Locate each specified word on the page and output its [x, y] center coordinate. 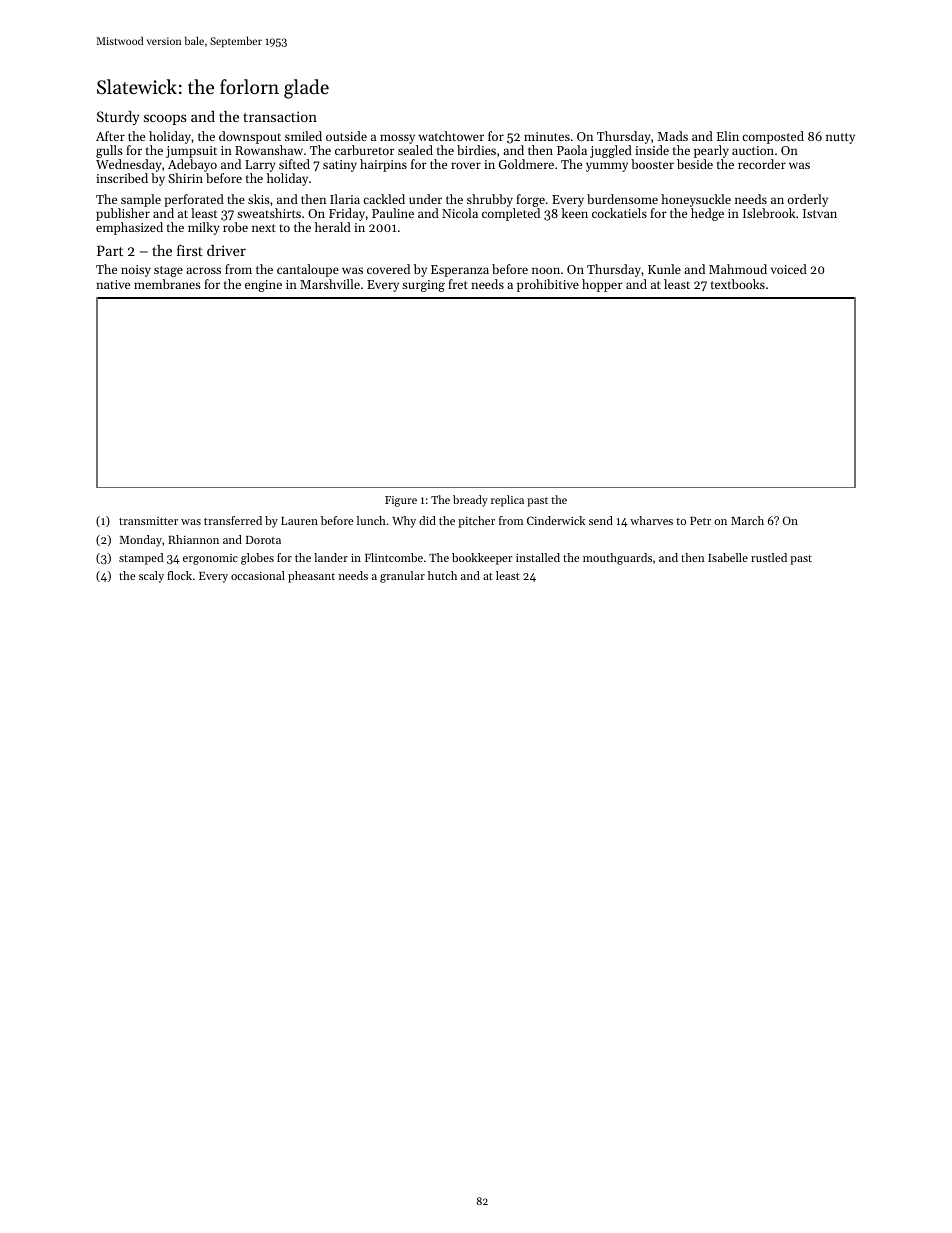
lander [331, 557]
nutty [840, 138]
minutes [547, 136]
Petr [700, 521]
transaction [280, 116]
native [113, 284]
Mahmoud [738, 269]
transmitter [148, 521]
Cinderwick [556, 520]
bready [470, 501]
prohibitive [548, 285]
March [747, 520]
